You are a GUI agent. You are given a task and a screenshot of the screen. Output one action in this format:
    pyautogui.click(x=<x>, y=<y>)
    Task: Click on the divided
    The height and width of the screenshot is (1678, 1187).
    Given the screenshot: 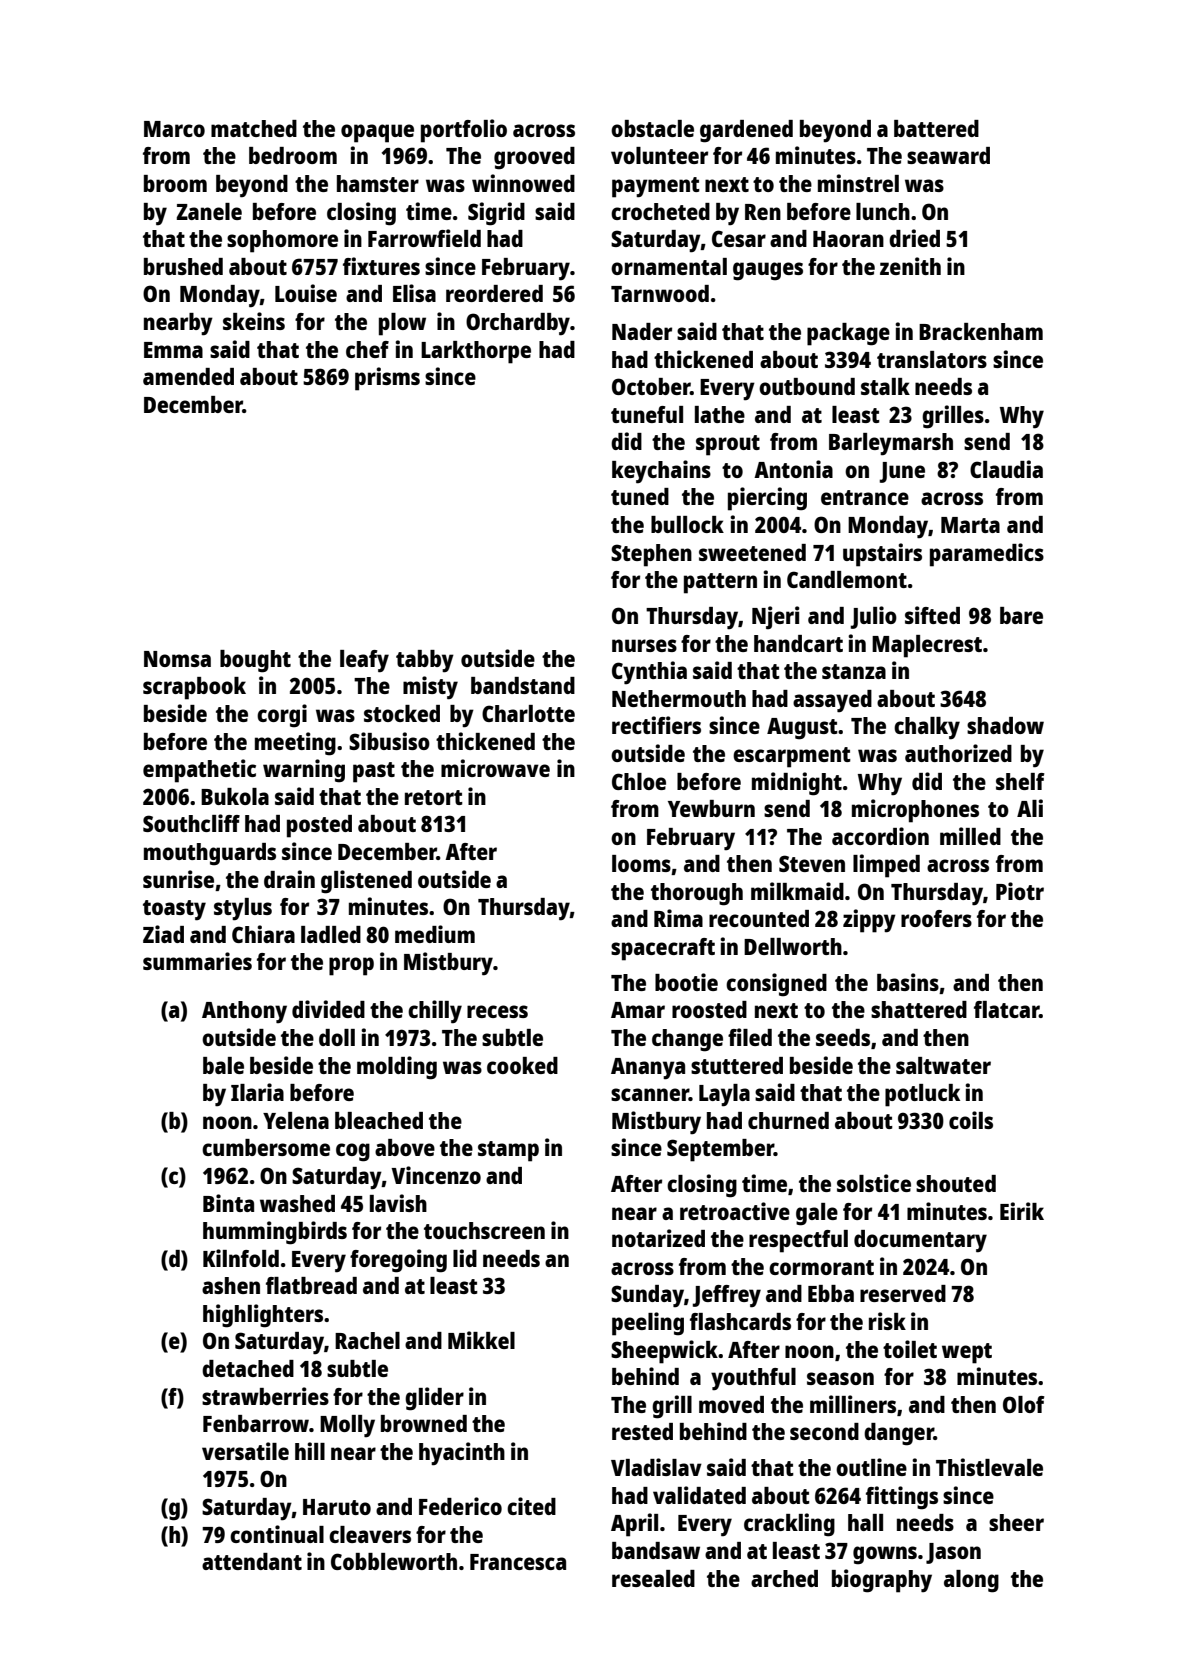 What is the action you would take?
    pyautogui.click(x=328, y=1009)
